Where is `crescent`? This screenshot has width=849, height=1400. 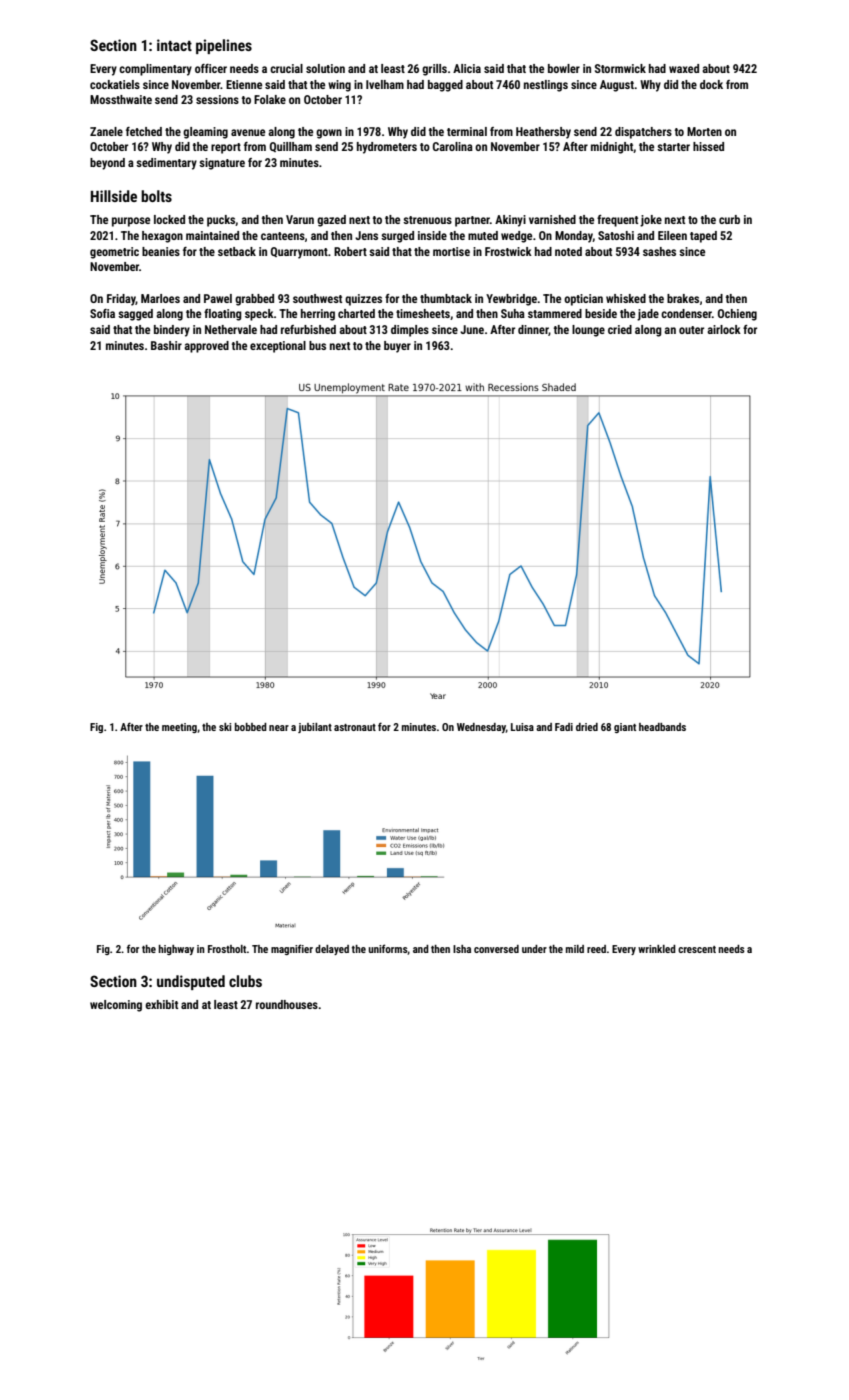 crescent is located at coordinates (697, 949).
